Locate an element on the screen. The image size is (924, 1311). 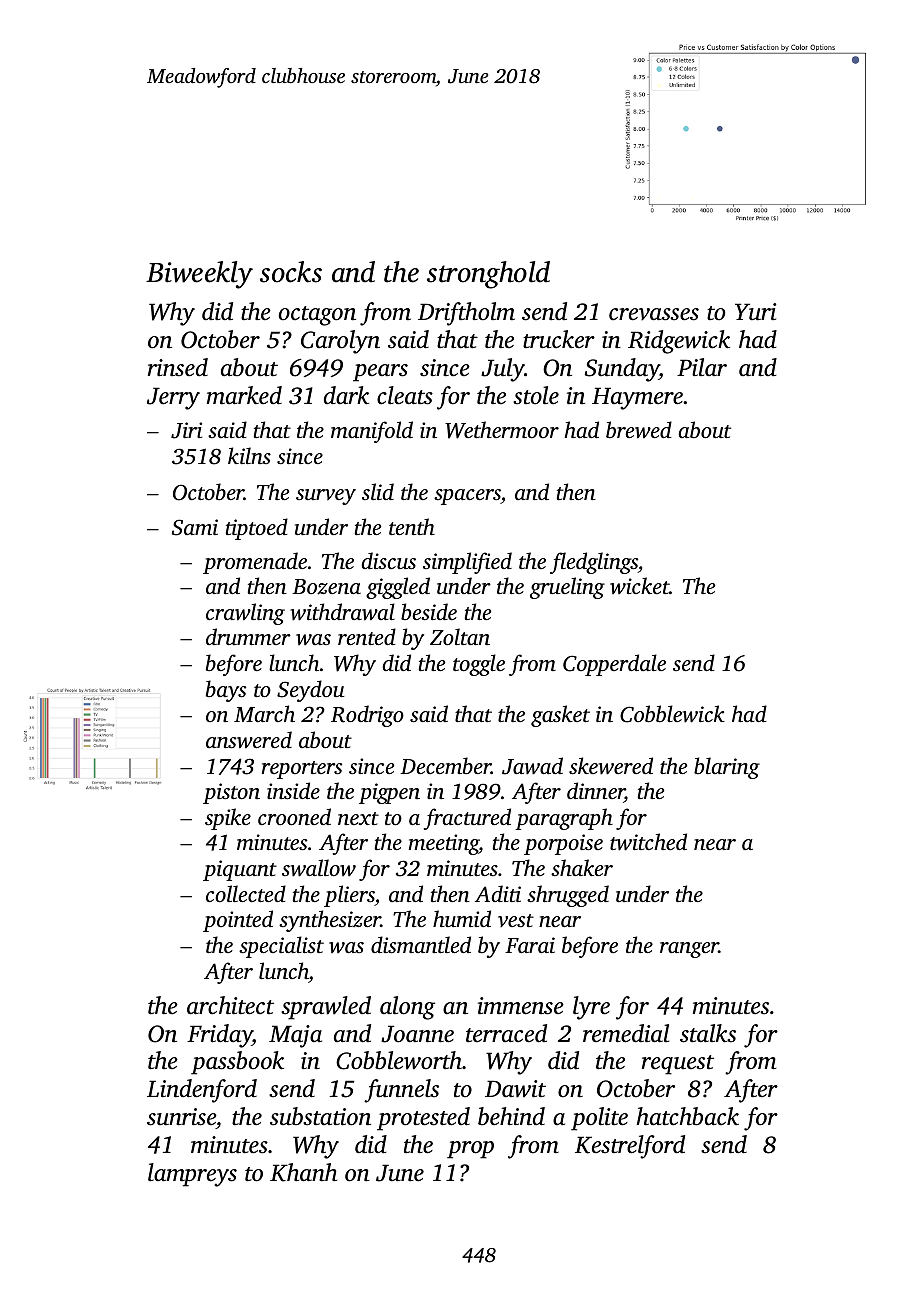
passbook is located at coordinates (237, 1063).
